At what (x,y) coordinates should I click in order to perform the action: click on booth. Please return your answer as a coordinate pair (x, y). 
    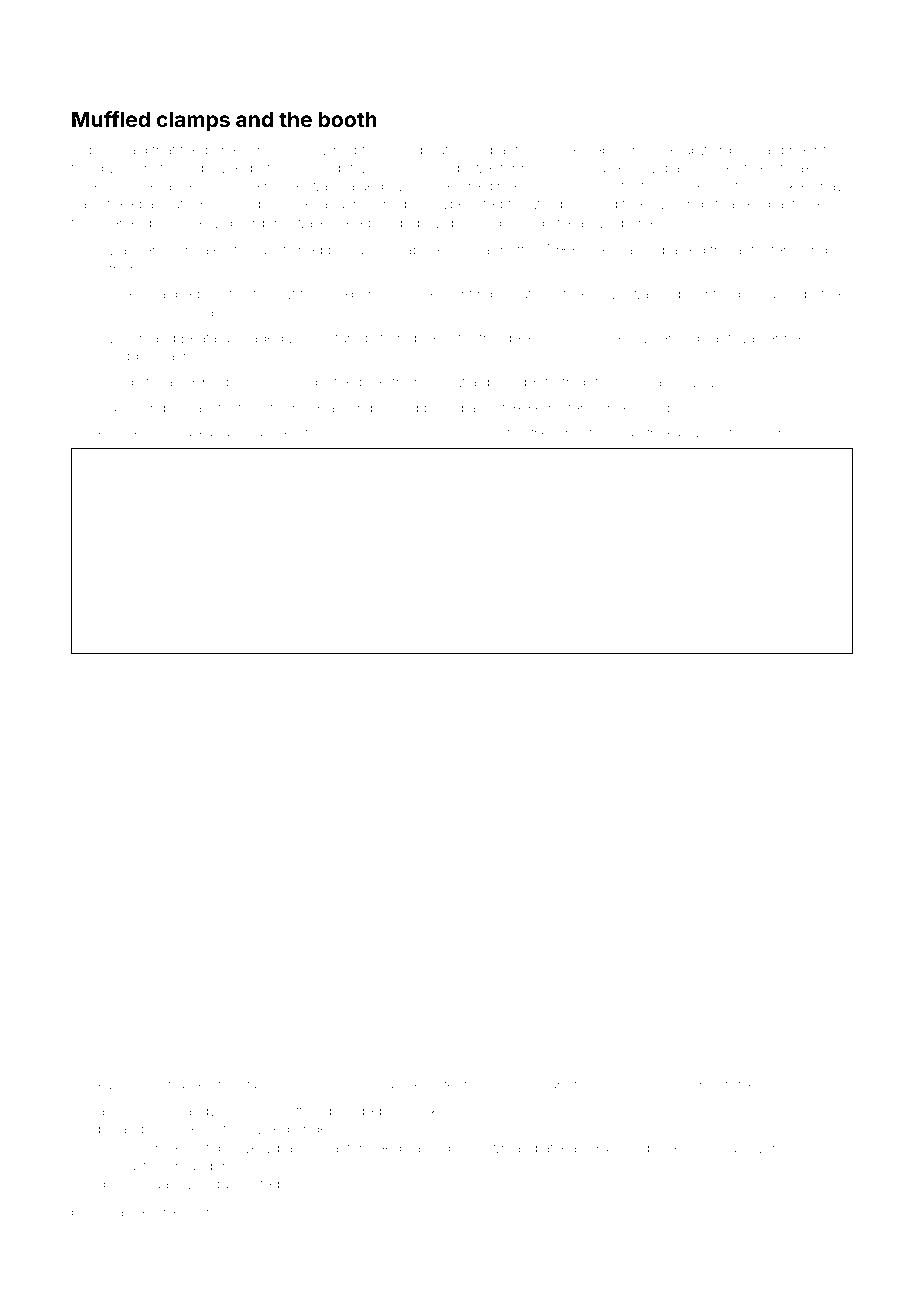
    Looking at the image, I should click on (348, 119).
